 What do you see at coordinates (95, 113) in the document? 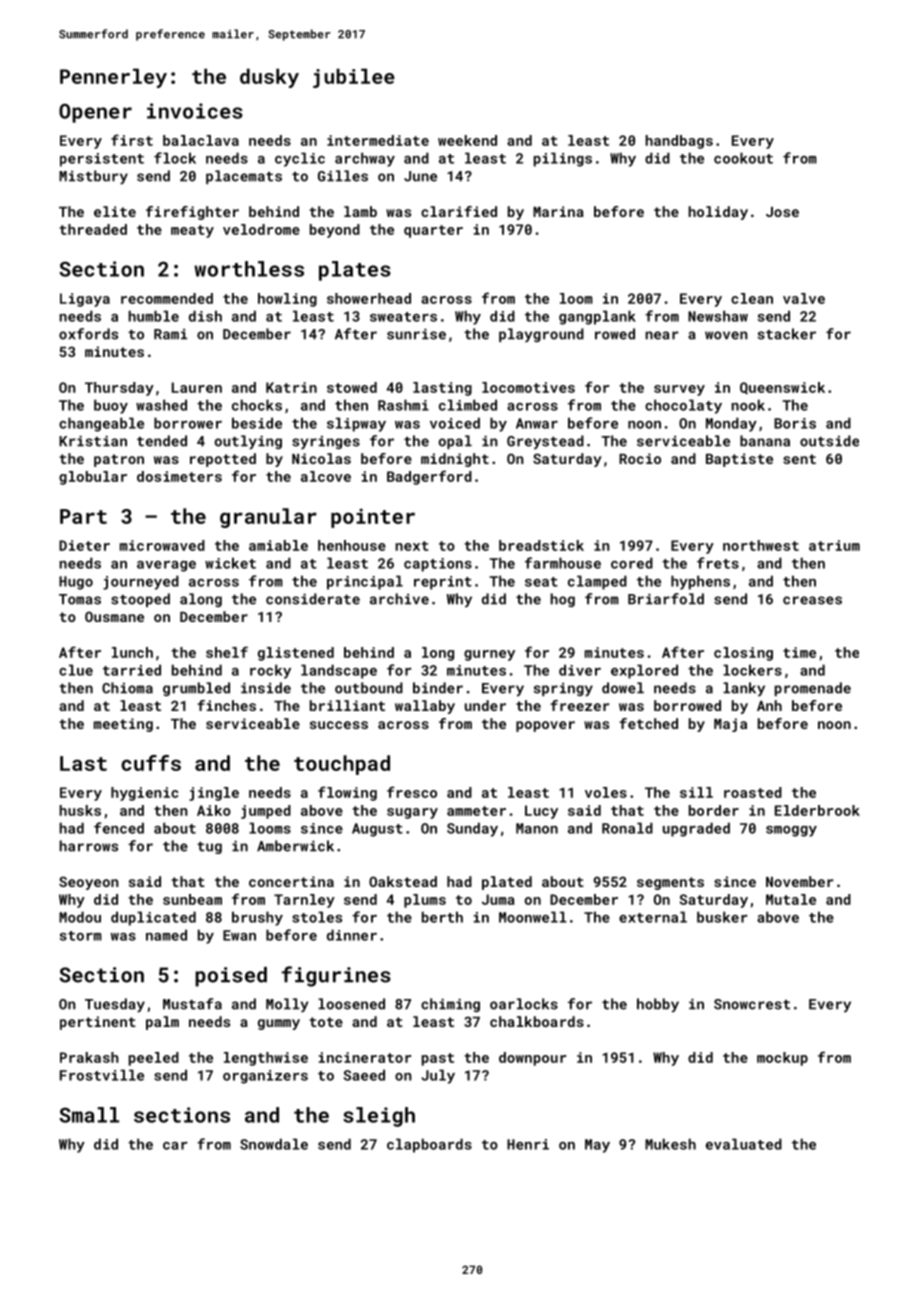
I see `Opener` at bounding box center [95, 113].
